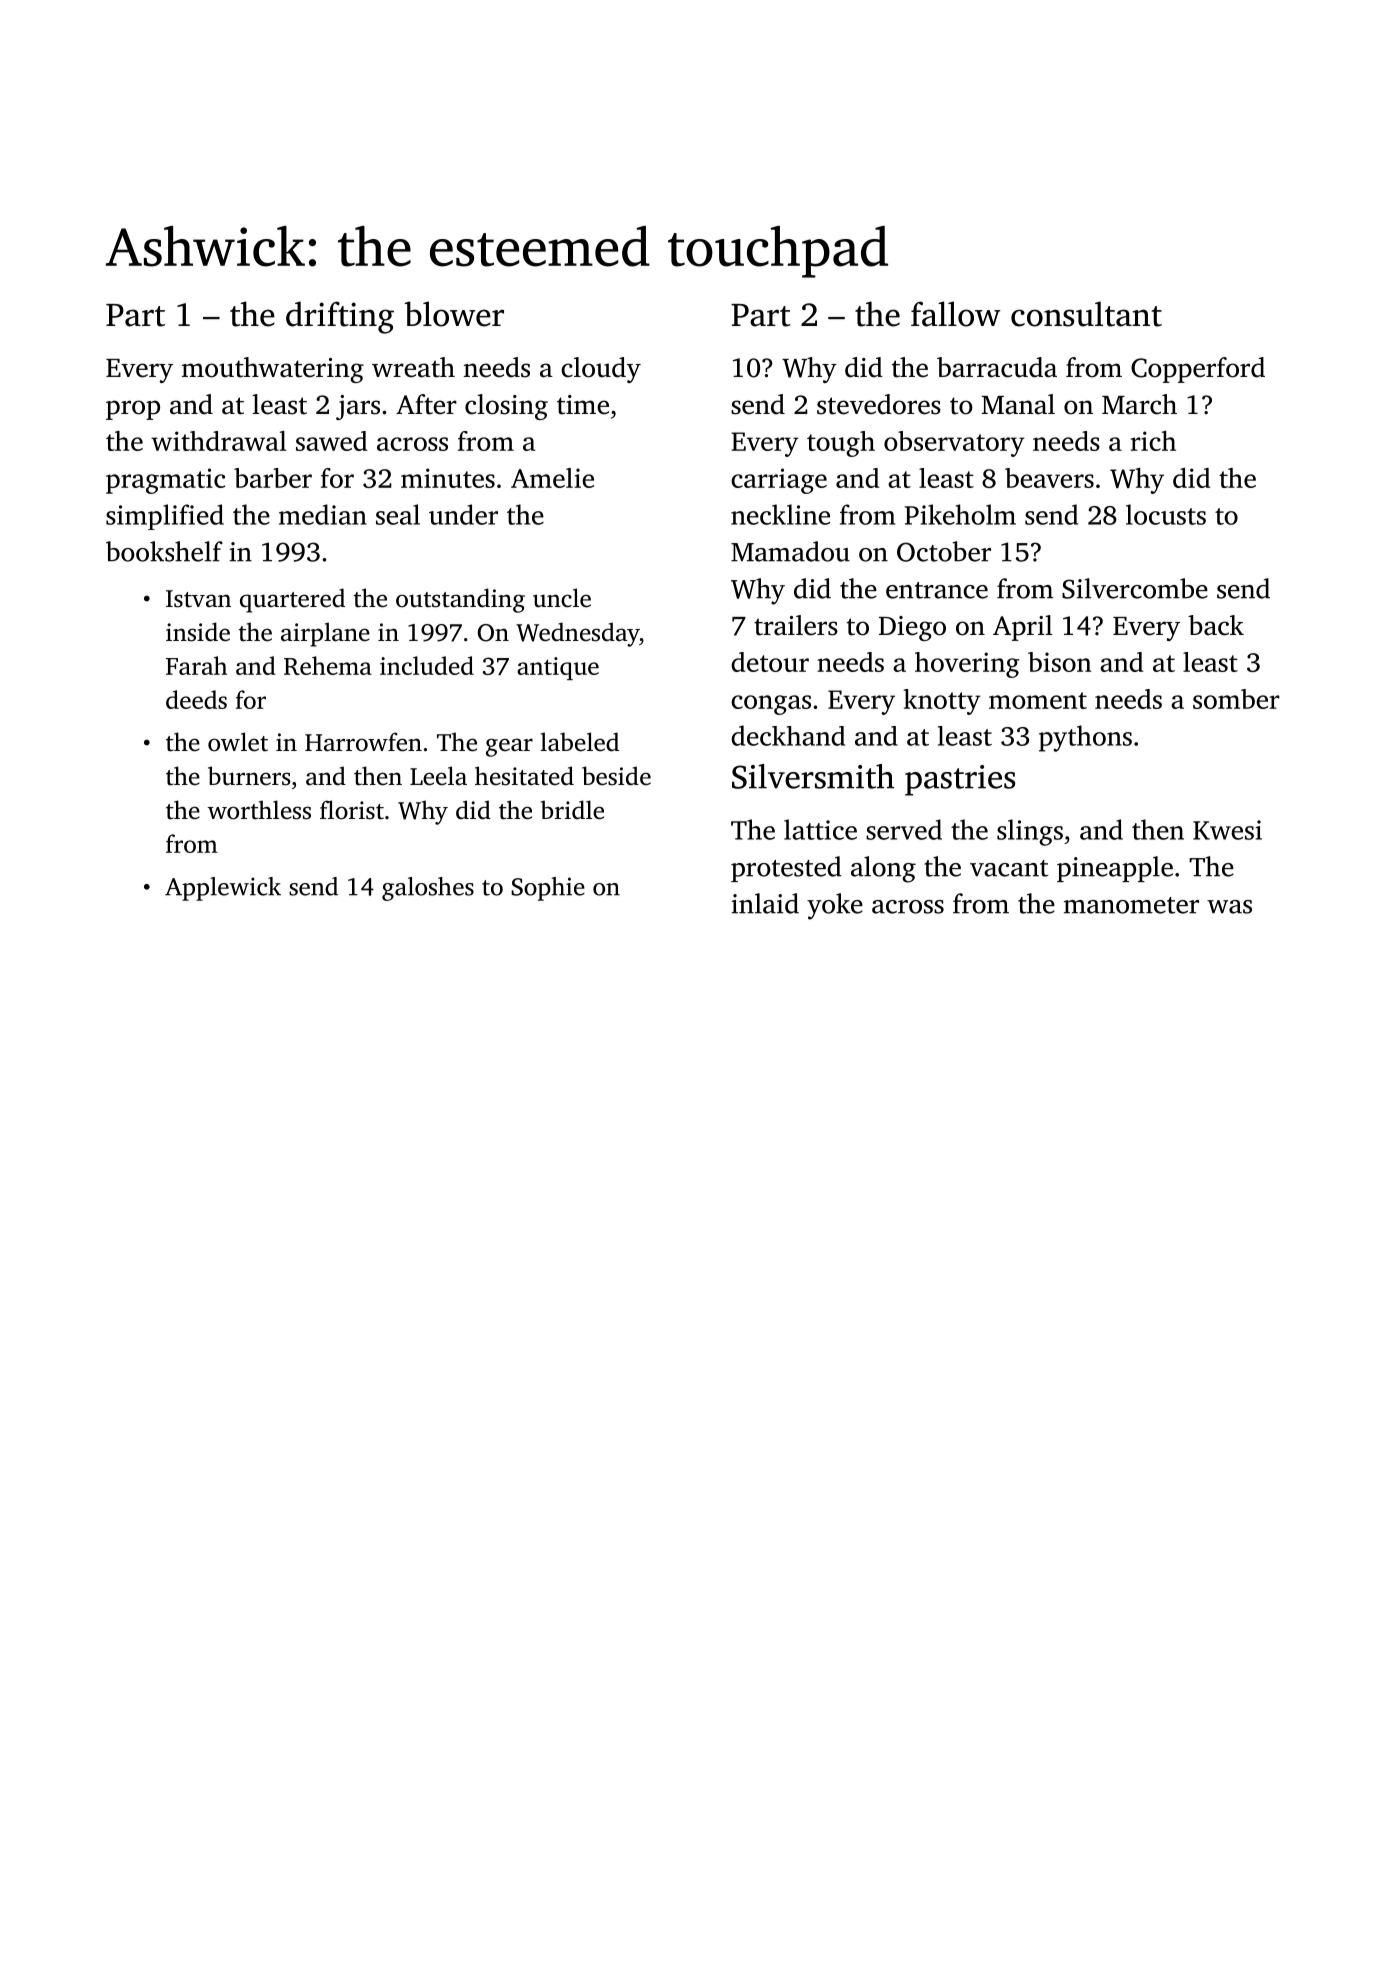 The height and width of the screenshot is (1969, 1386). What do you see at coordinates (1227, 830) in the screenshot?
I see `Kwesi` at bounding box center [1227, 830].
